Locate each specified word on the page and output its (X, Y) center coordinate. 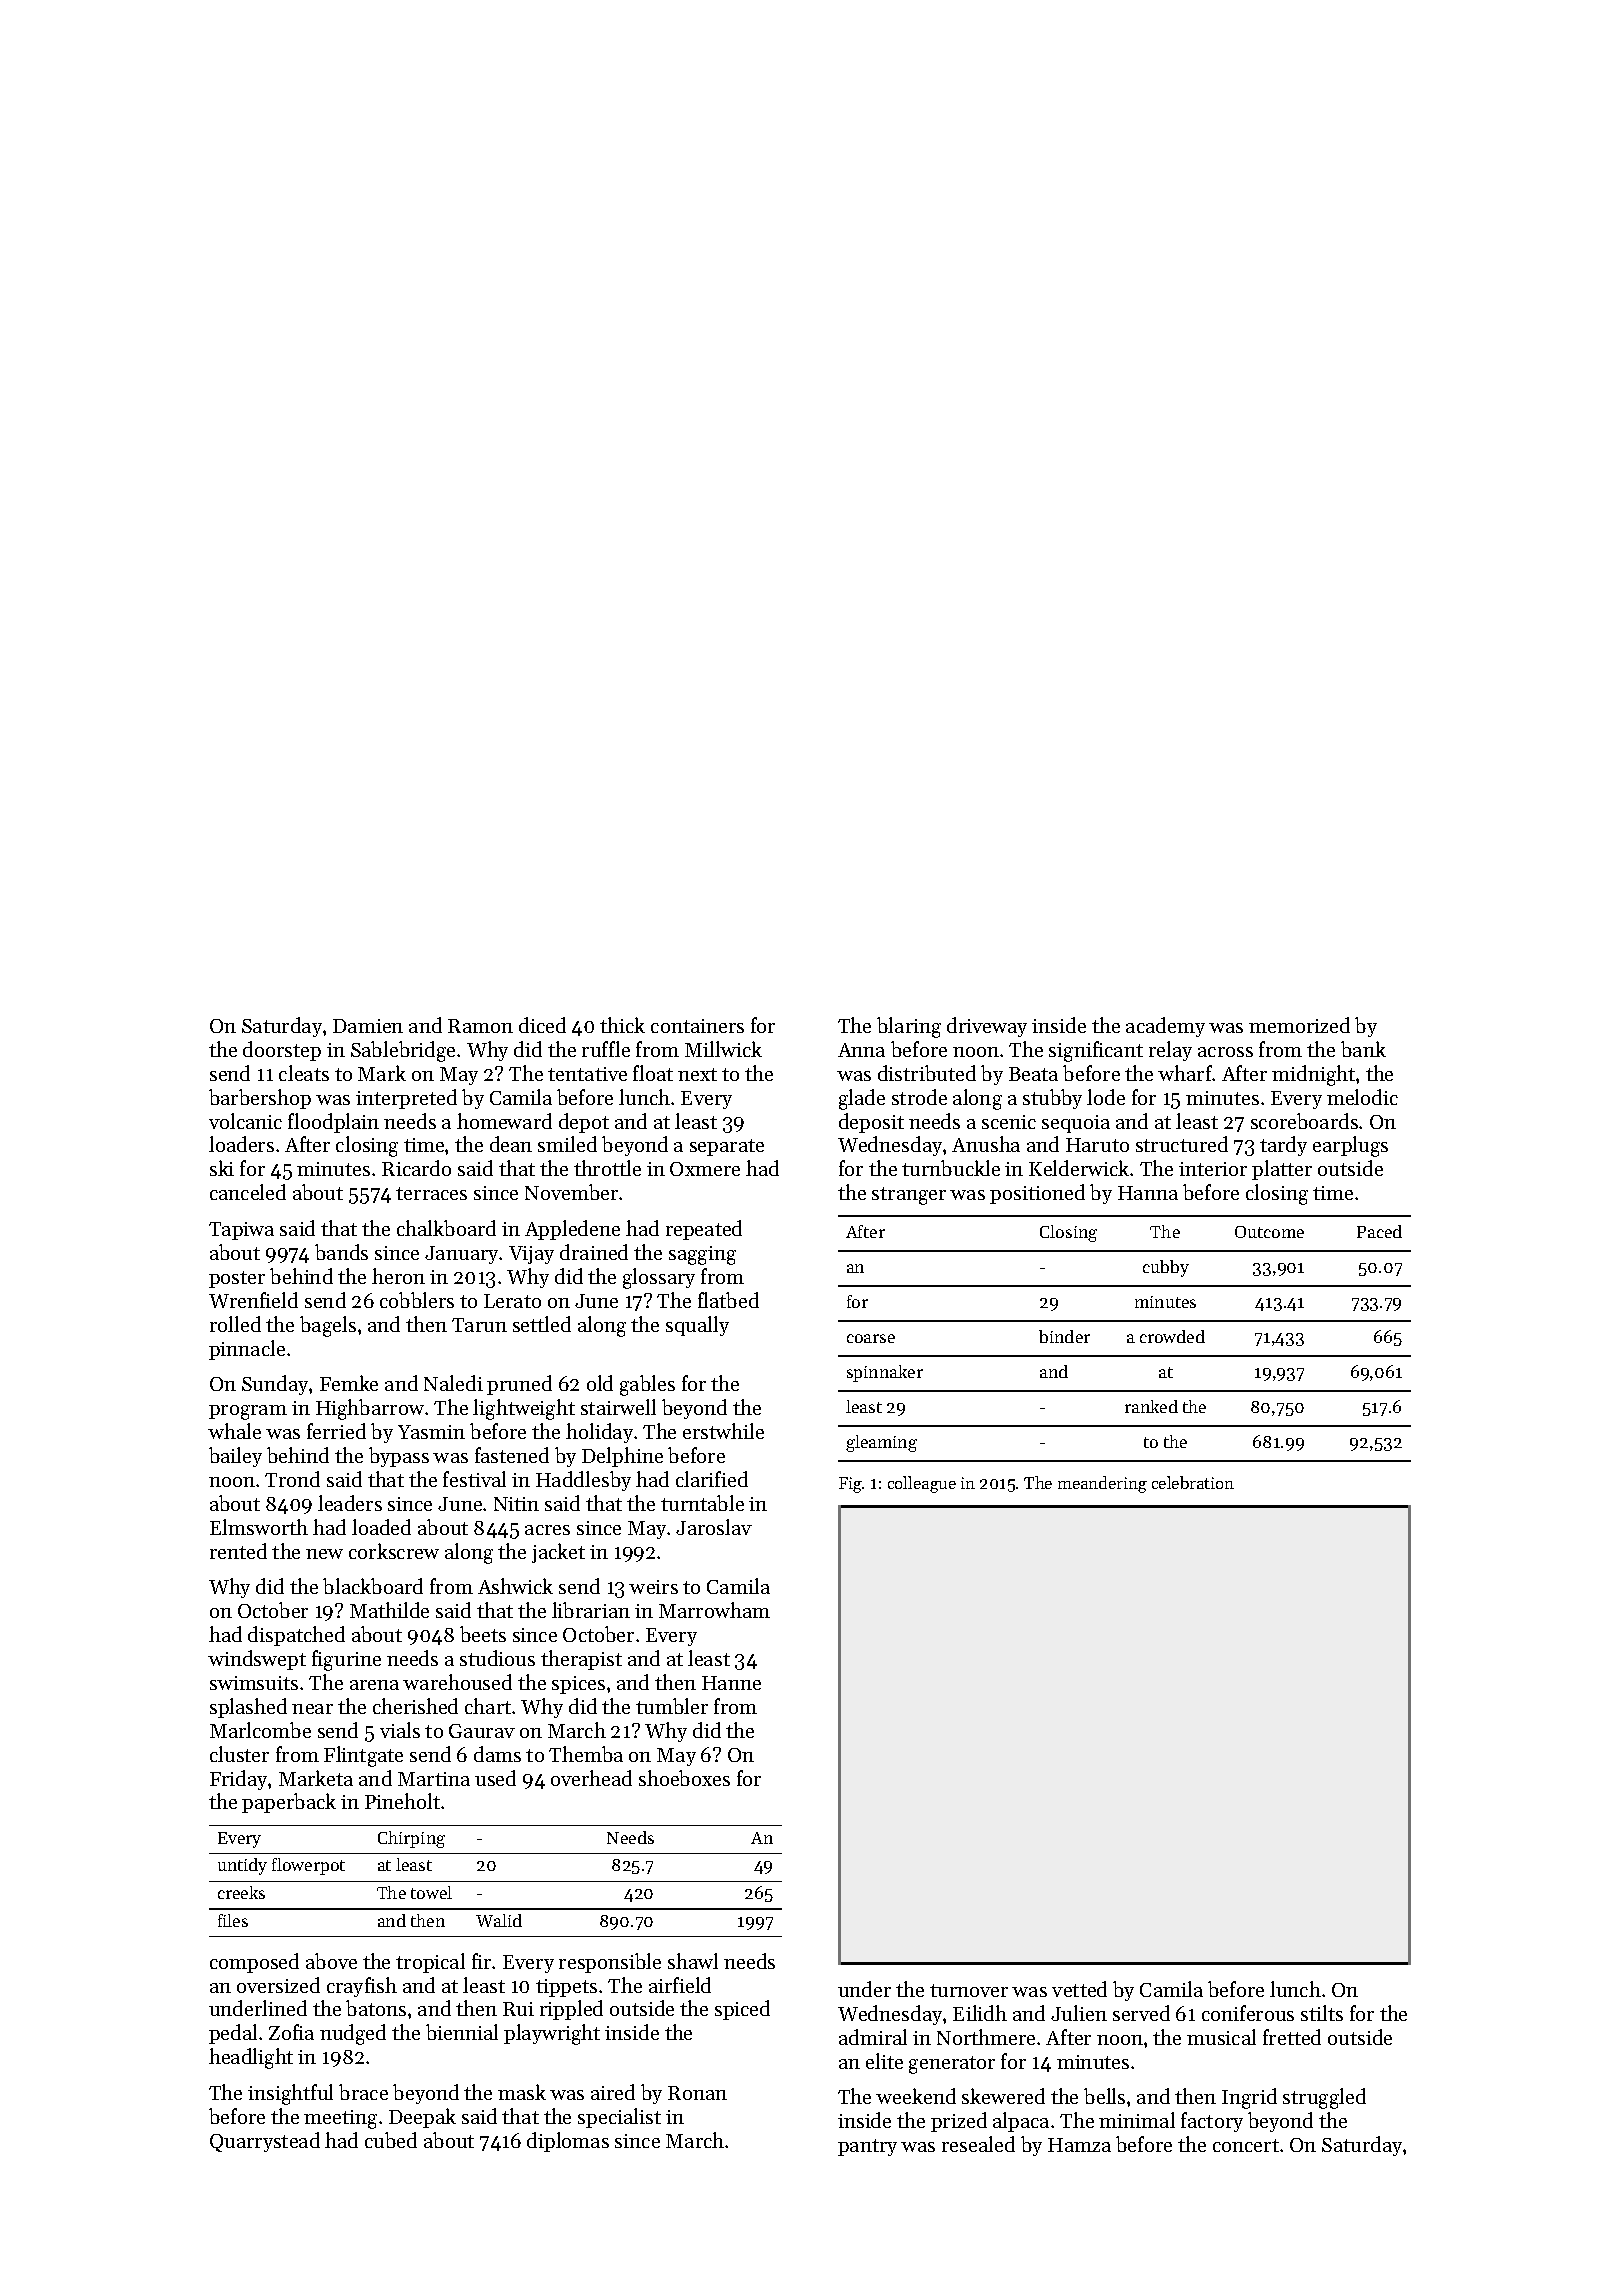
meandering (1102, 1484)
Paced (1379, 1231)
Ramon (480, 1026)
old (600, 1383)
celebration (1193, 1482)
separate (727, 1147)
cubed (391, 2140)
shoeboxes (684, 1778)
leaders (350, 1503)
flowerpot (308, 1866)
